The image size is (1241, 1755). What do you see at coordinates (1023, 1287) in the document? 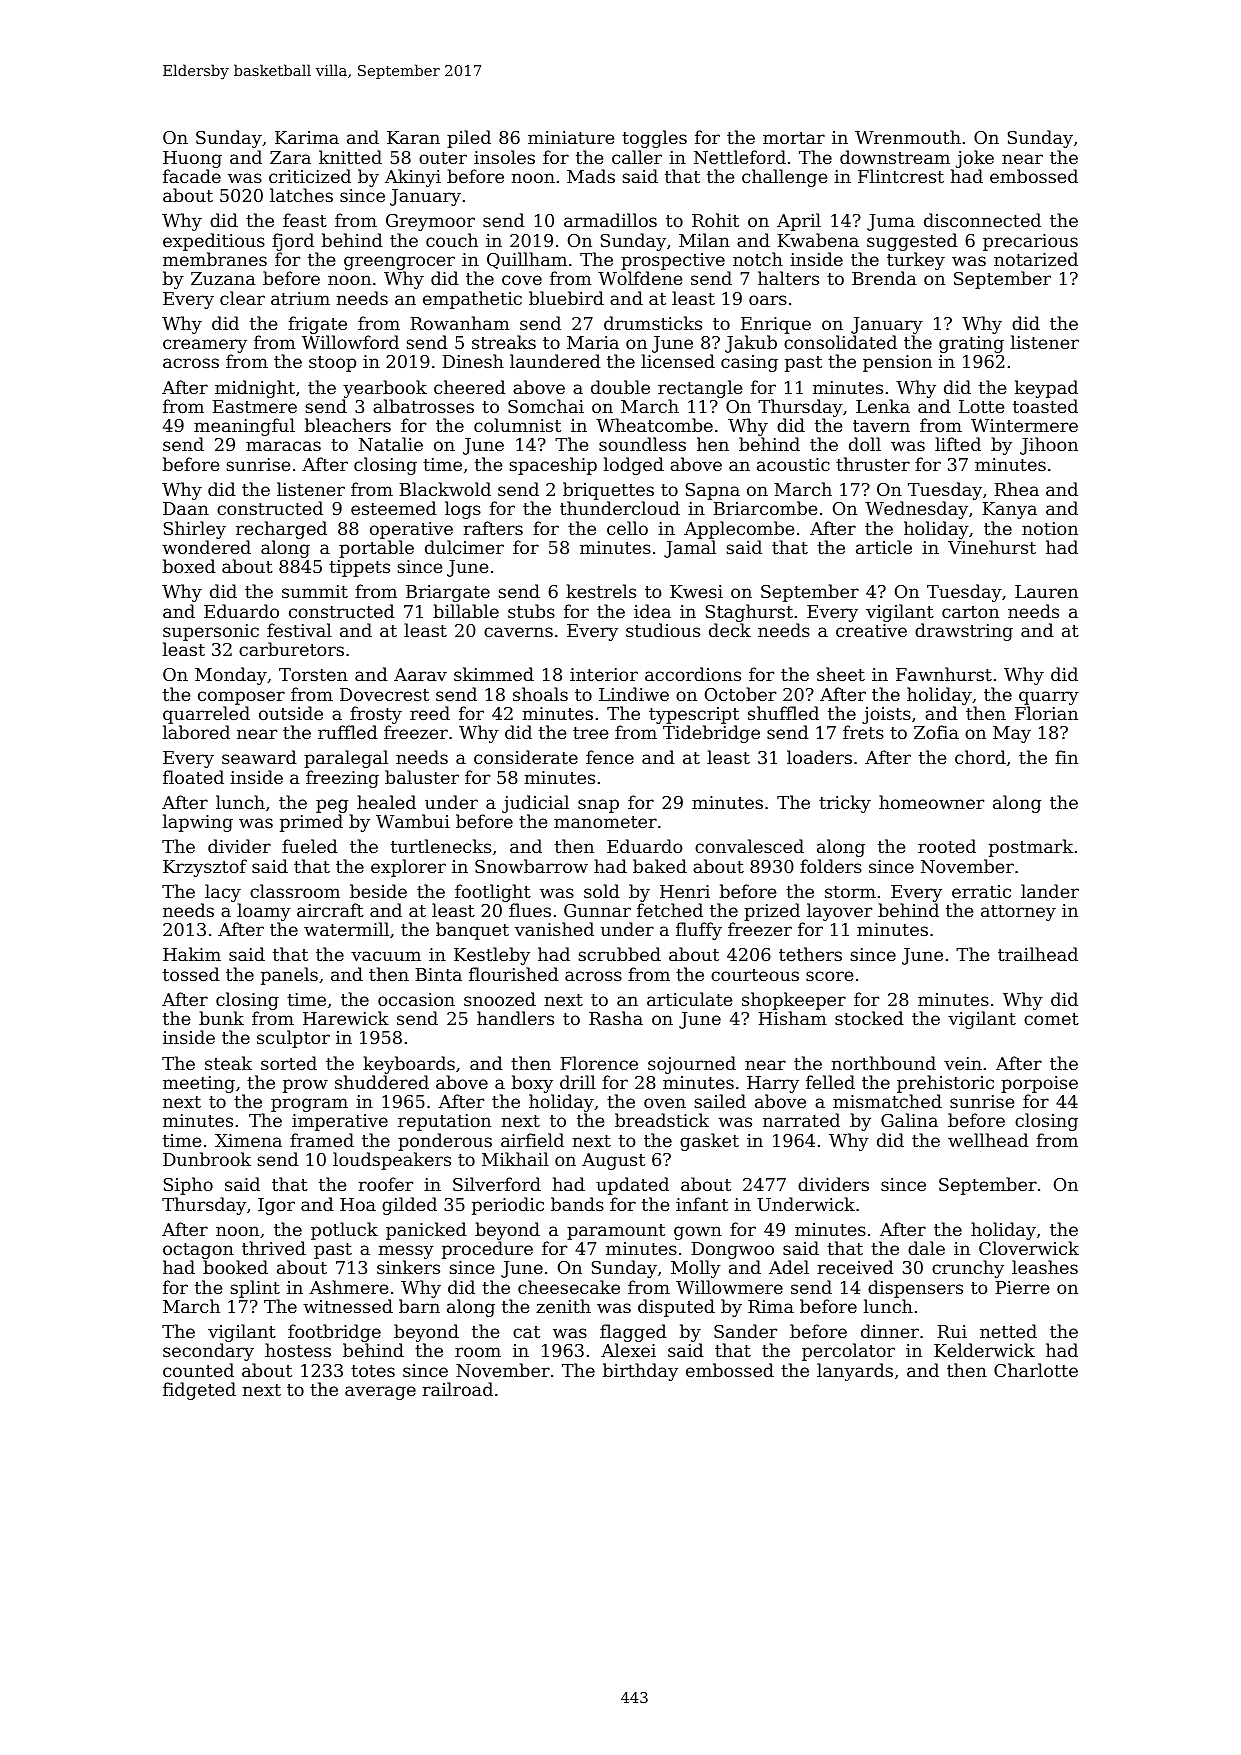
I see `Pierre` at bounding box center [1023, 1287].
